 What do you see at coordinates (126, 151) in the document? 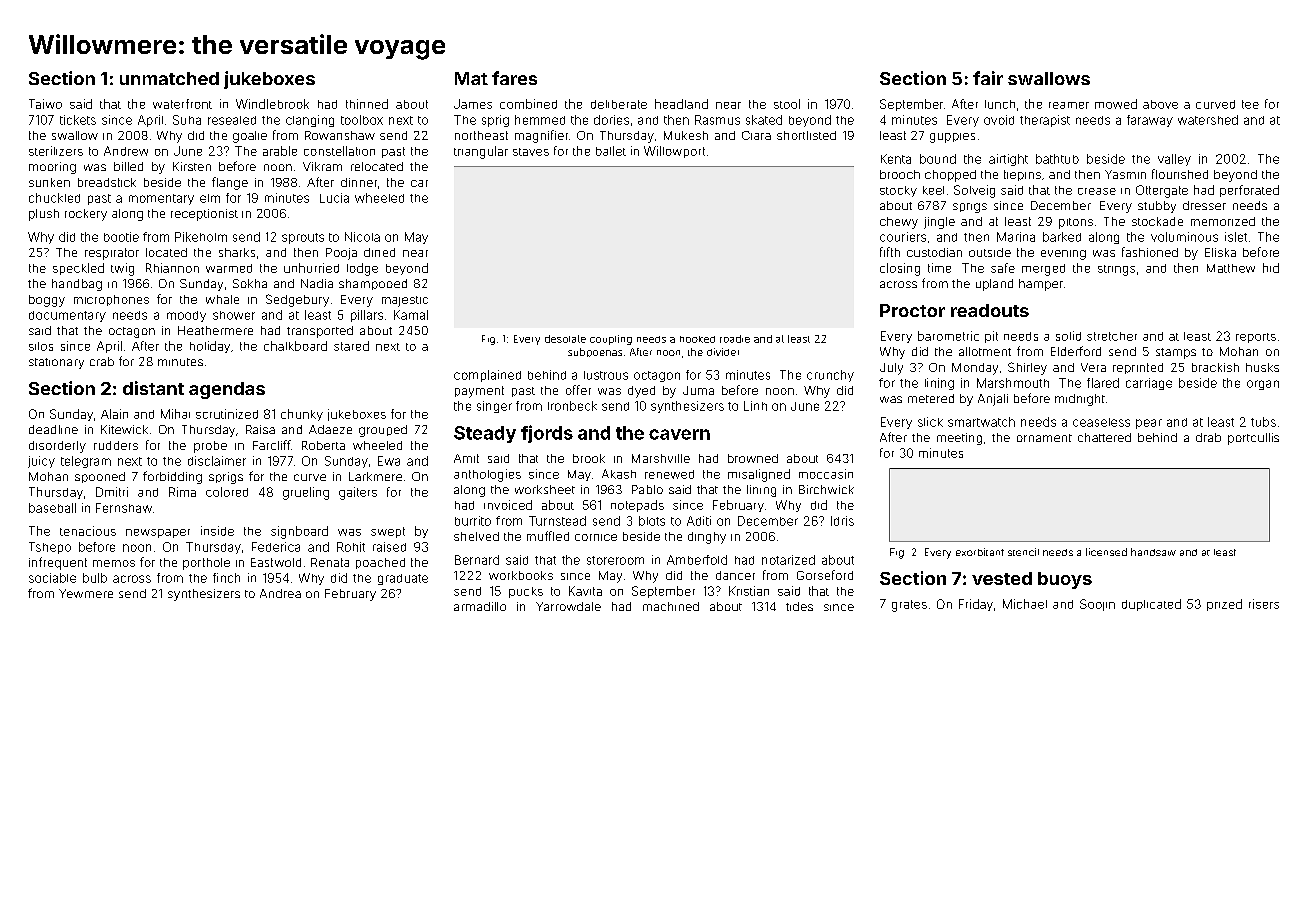
I see `Andrew` at bounding box center [126, 151].
